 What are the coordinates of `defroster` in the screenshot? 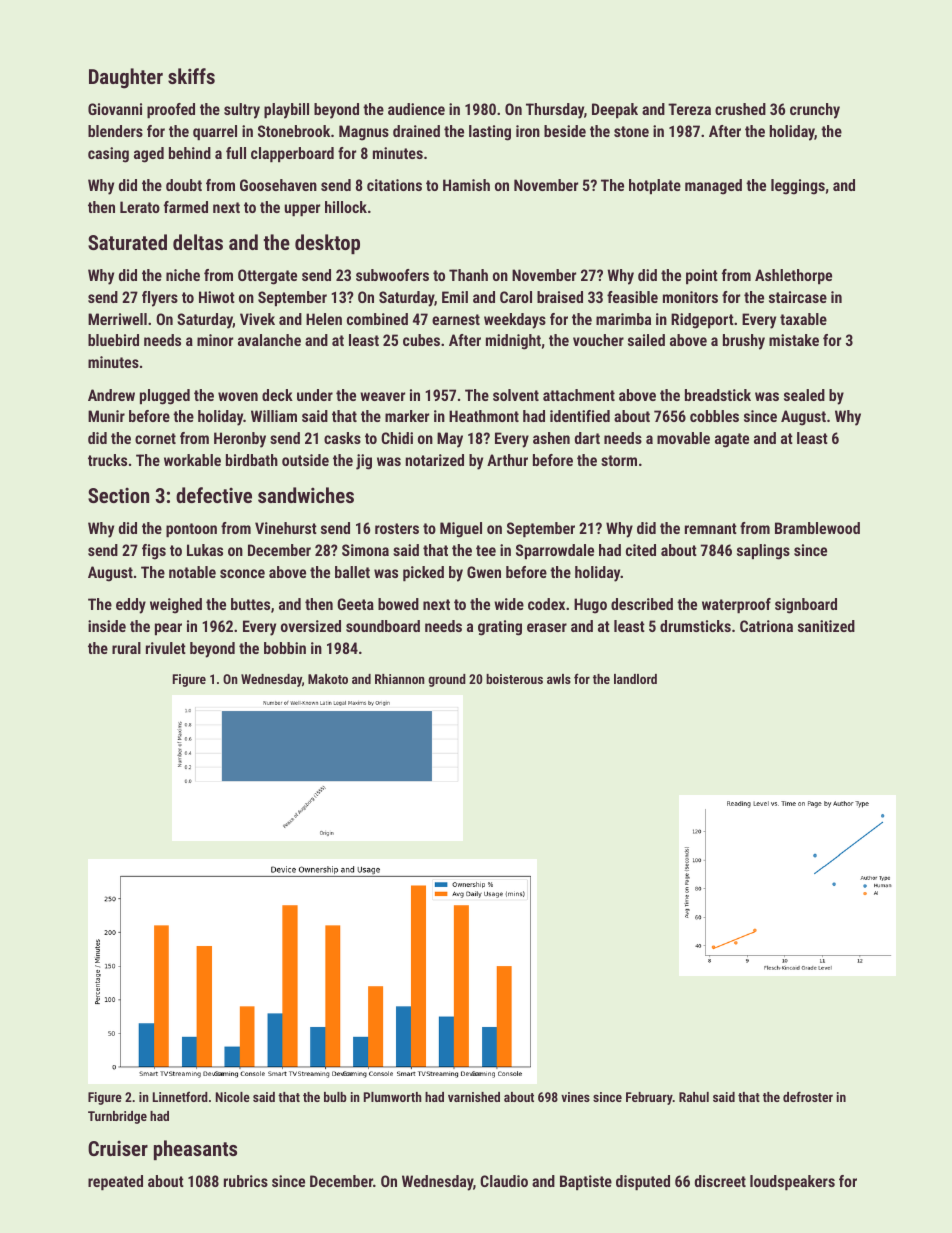 It's located at (808, 1096).
